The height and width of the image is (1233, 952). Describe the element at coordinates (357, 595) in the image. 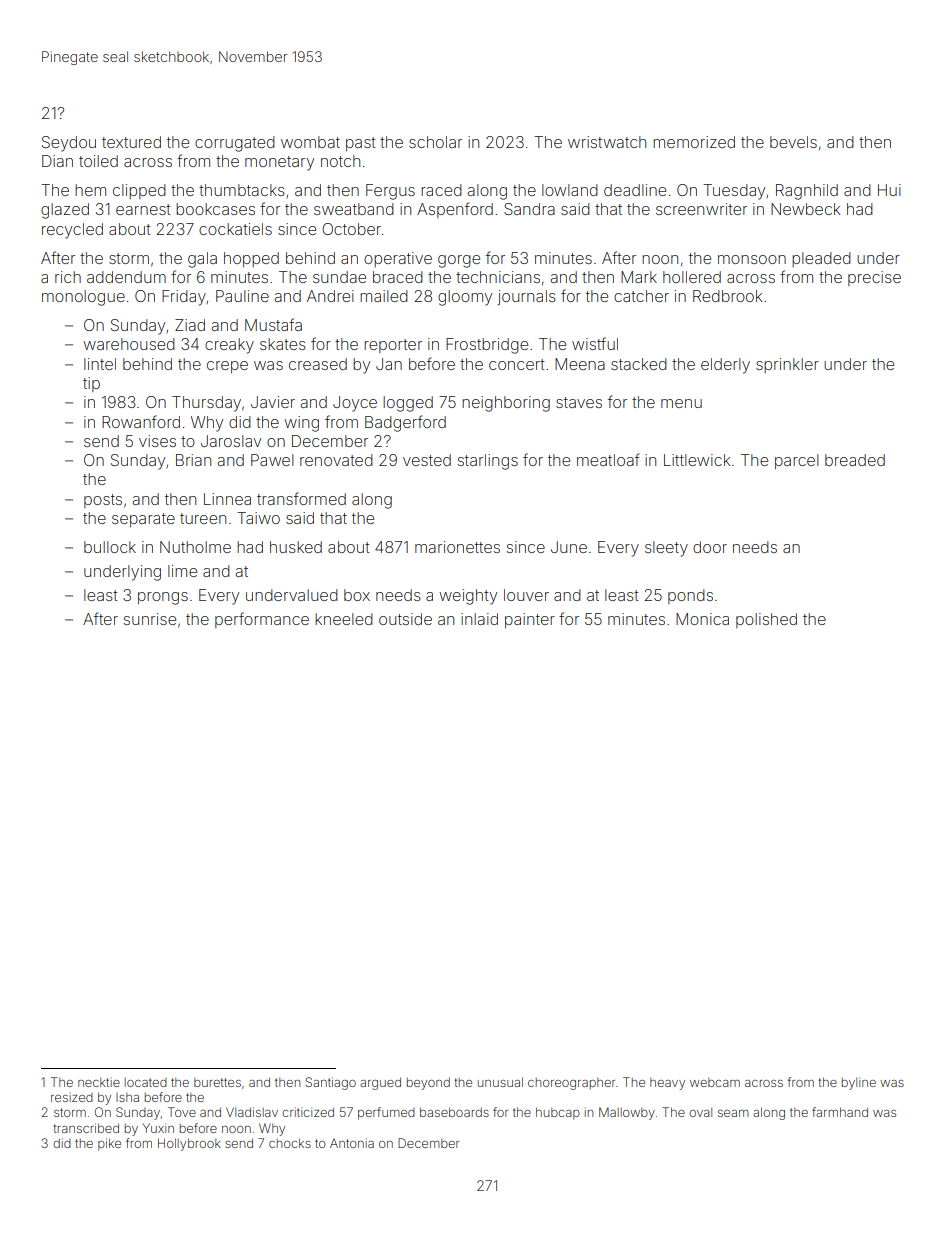

I see `box` at that location.
